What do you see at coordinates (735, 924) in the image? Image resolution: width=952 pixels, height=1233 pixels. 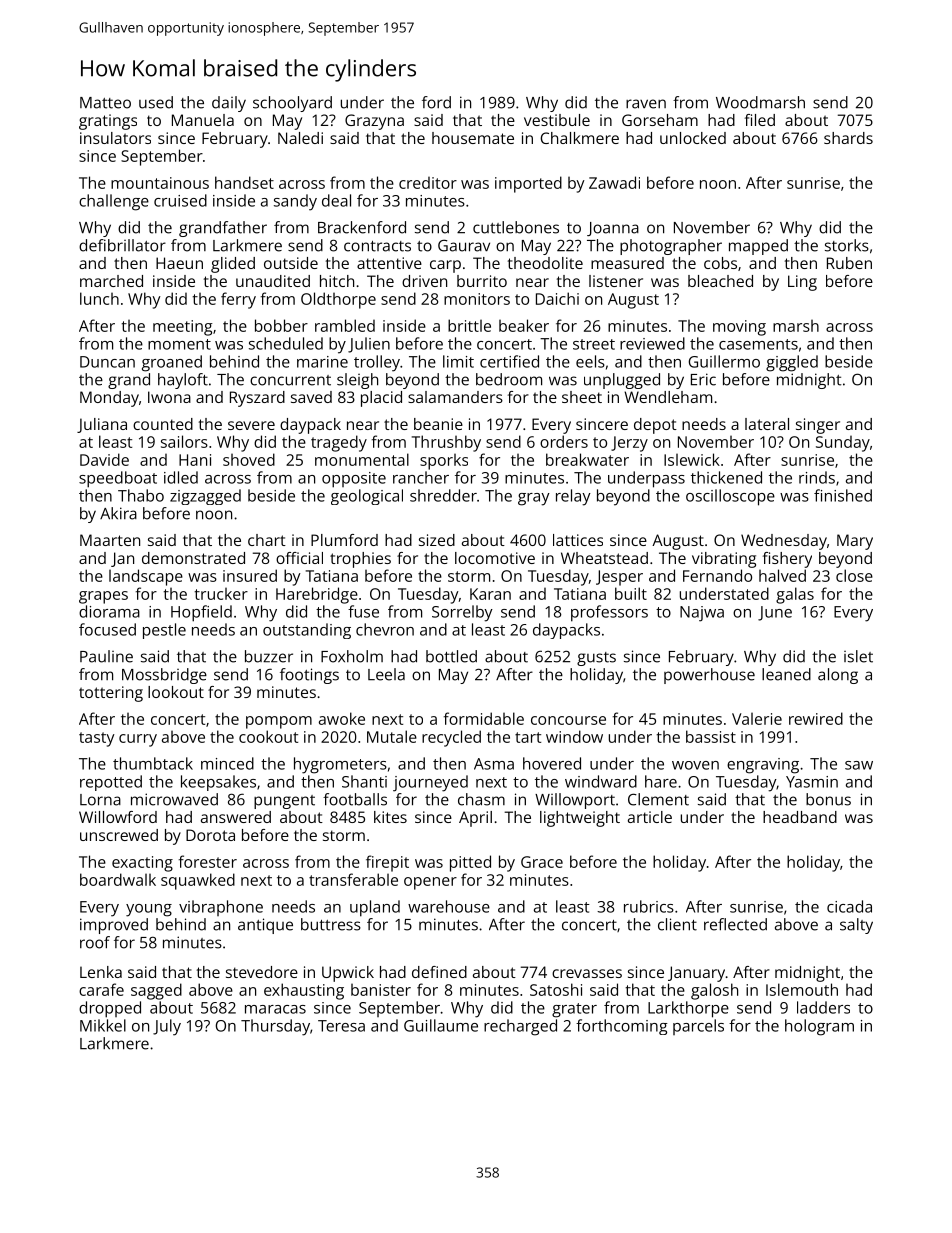 I see `reflected` at bounding box center [735, 924].
